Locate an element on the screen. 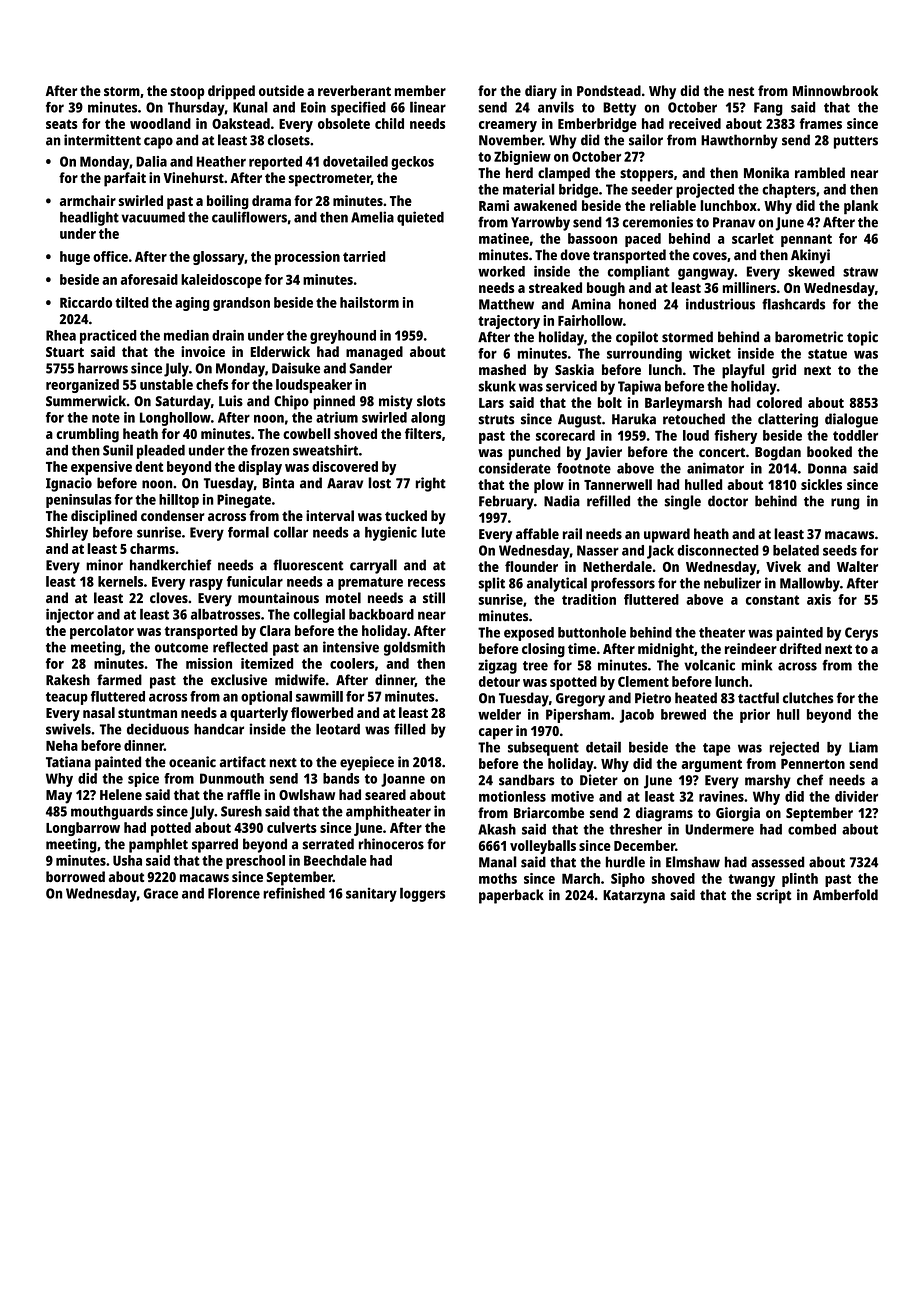  rail is located at coordinates (572, 534).
